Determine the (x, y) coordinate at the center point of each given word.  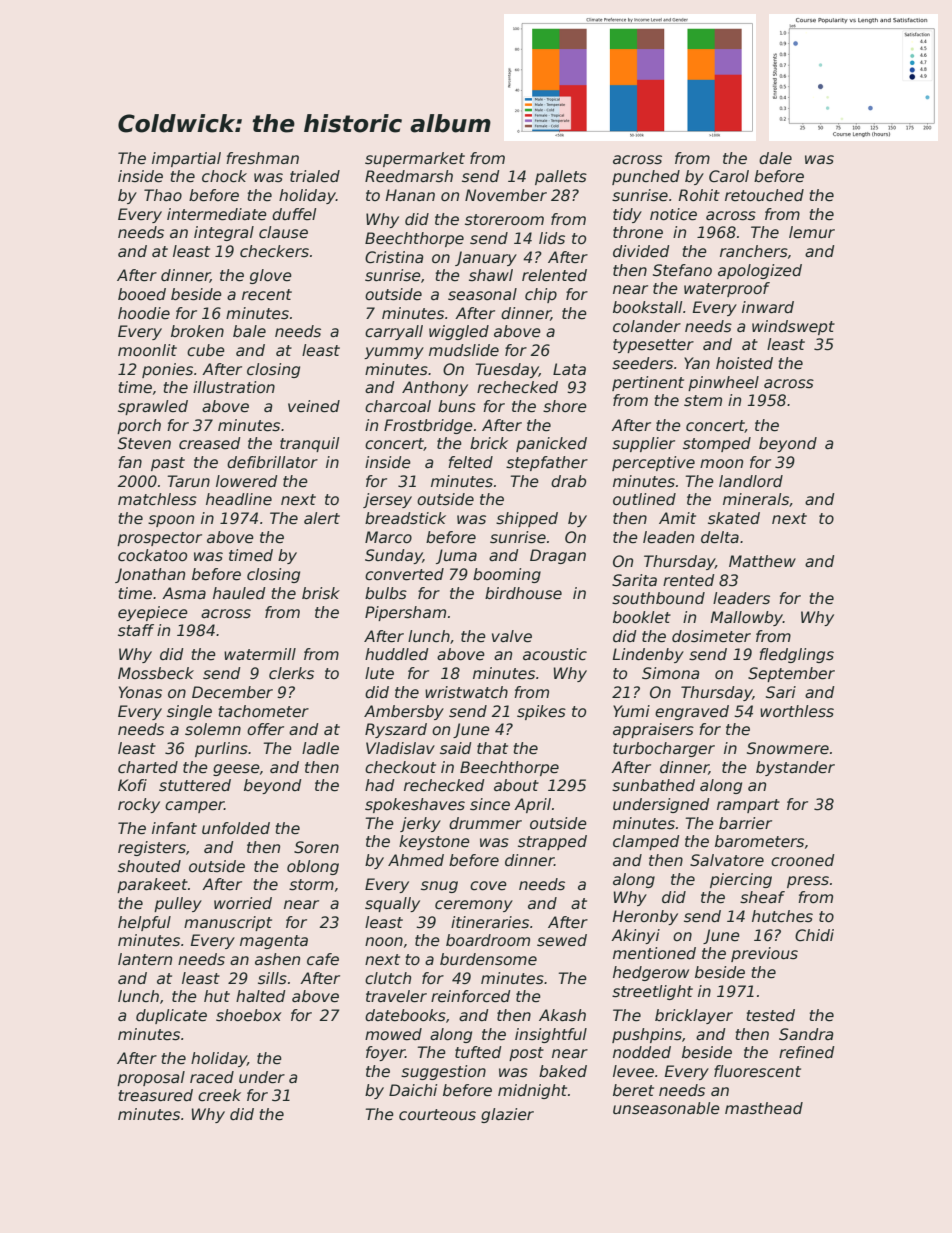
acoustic (555, 654)
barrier (745, 823)
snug (439, 887)
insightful (551, 1035)
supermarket (415, 159)
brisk (321, 593)
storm (311, 885)
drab (568, 481)
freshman (262, 158)
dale (775, 158)
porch (139, 426)
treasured (156, 1095)
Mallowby (746, 618)
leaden (668, 537)
